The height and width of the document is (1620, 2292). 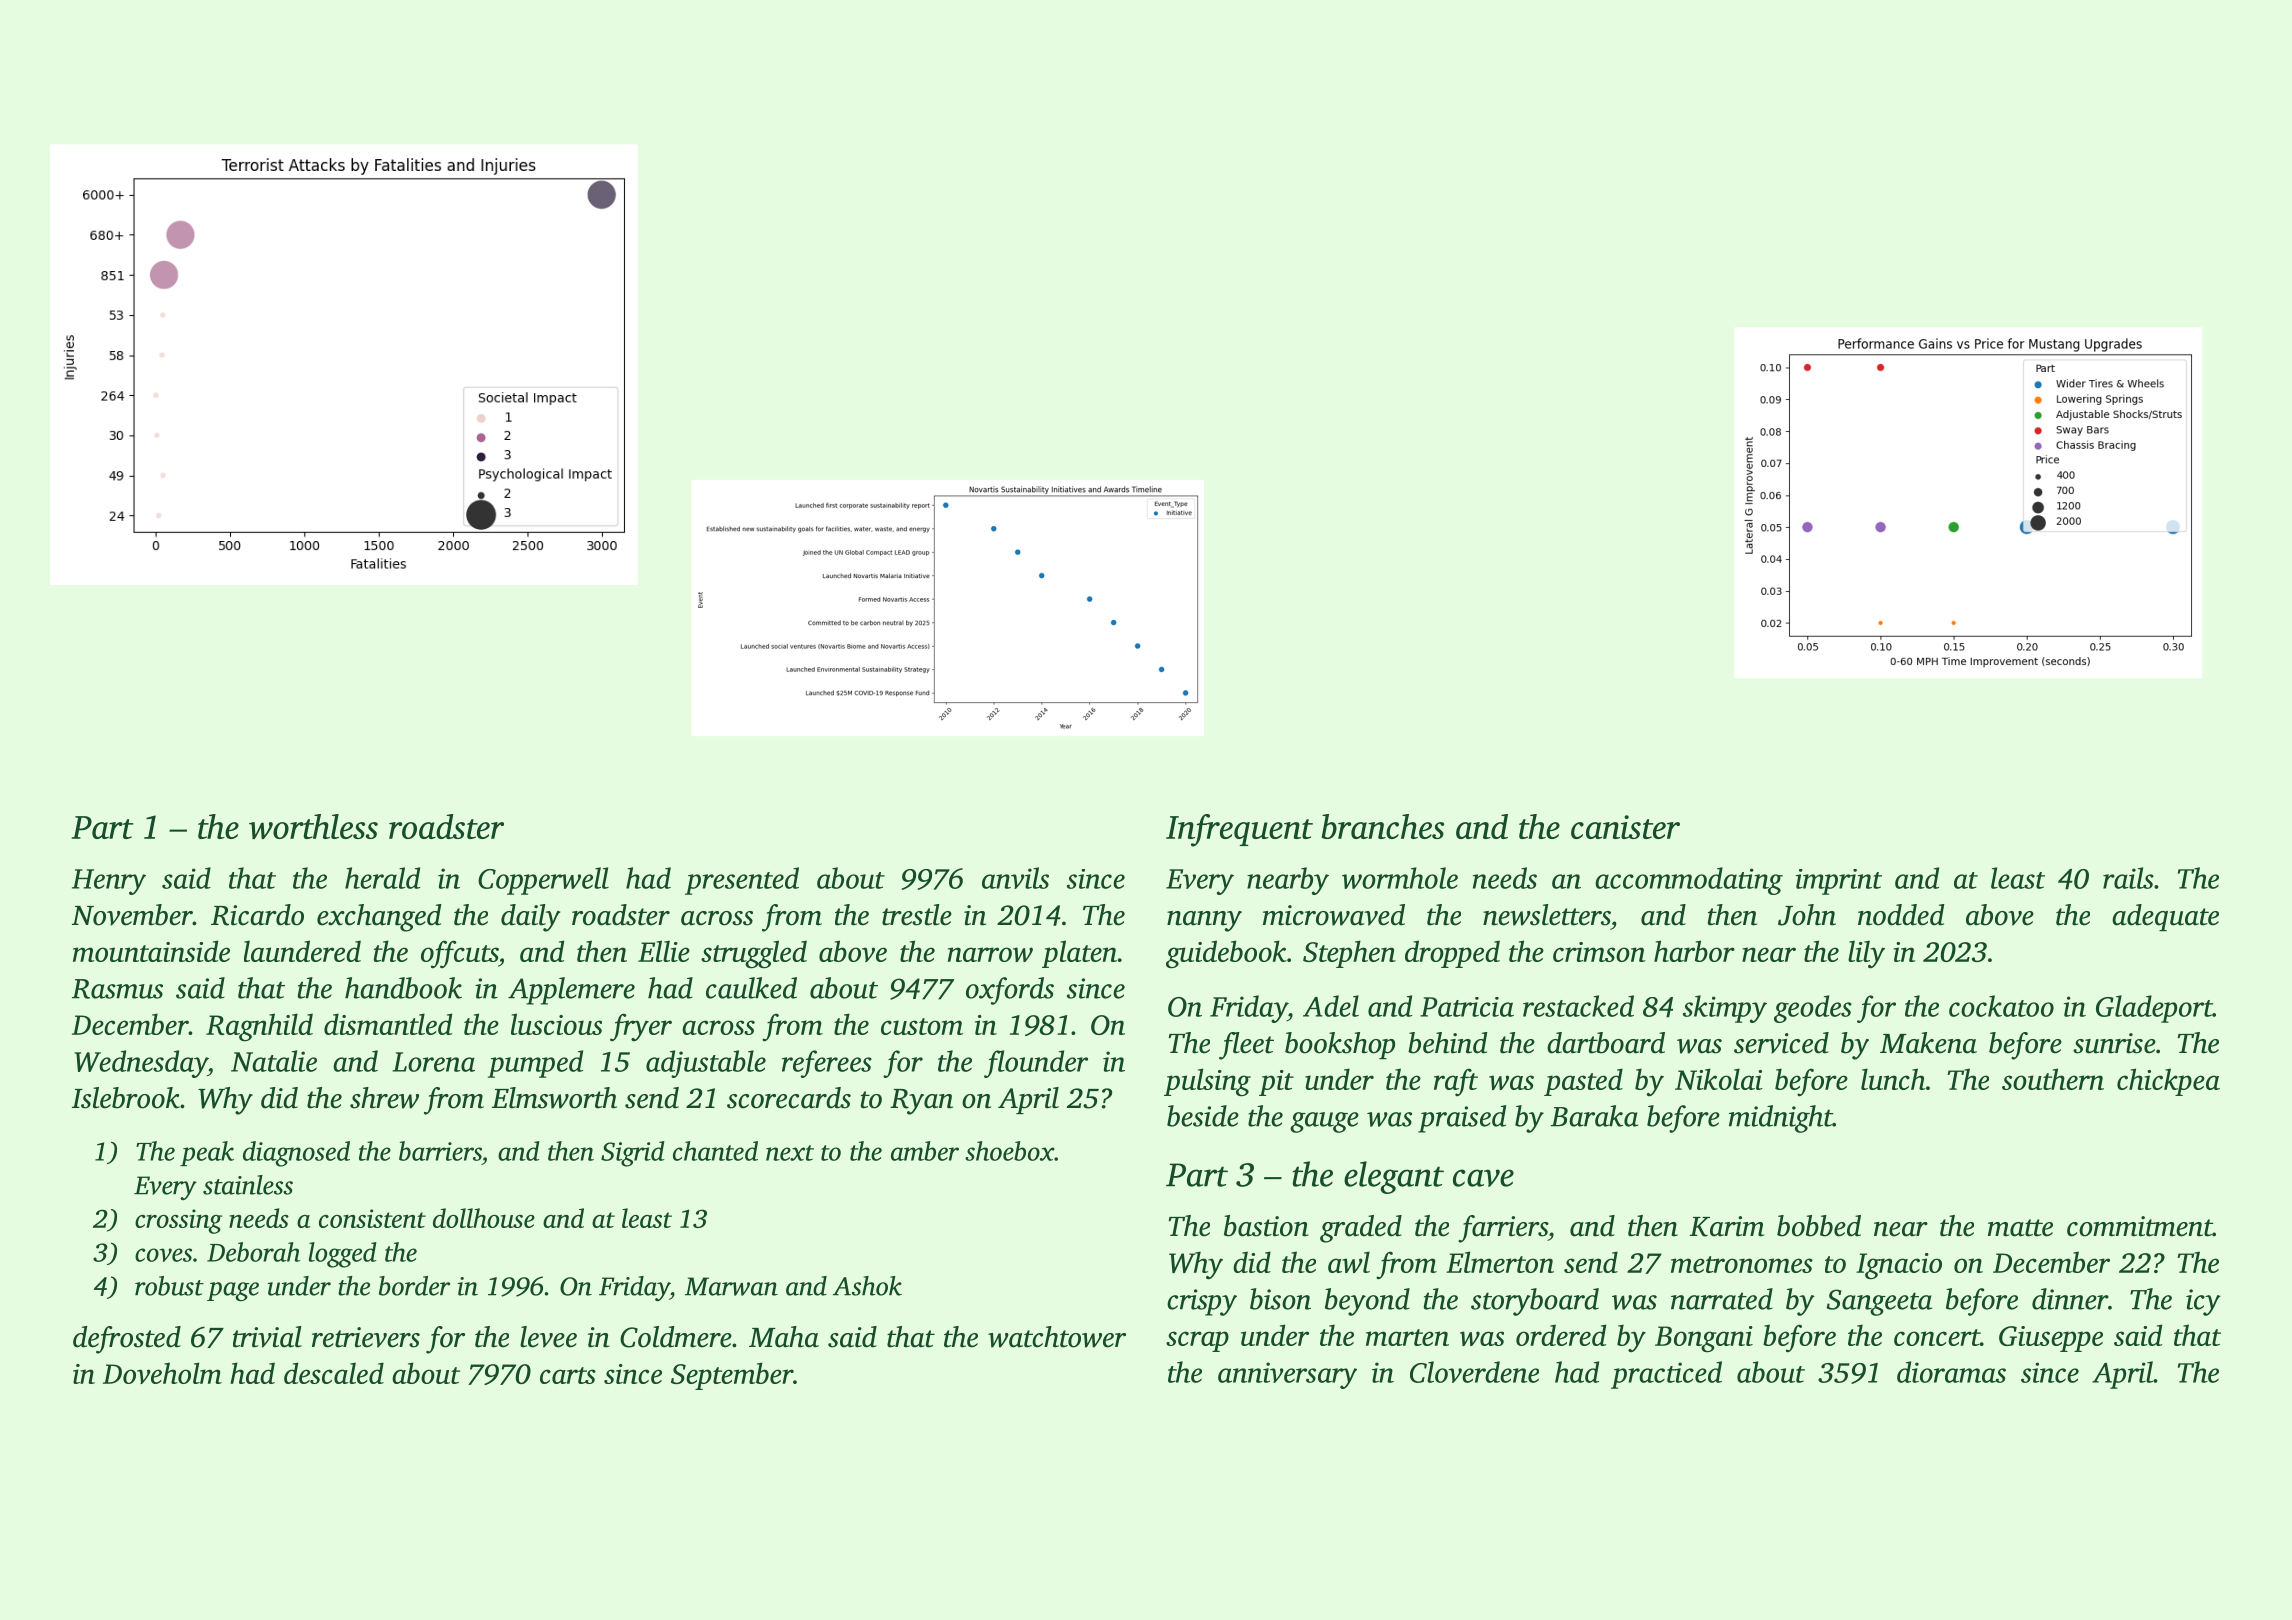 What do you see at coordinates (313, 826) in the document?
I see `worthless` at bounding box center [313, 826].
